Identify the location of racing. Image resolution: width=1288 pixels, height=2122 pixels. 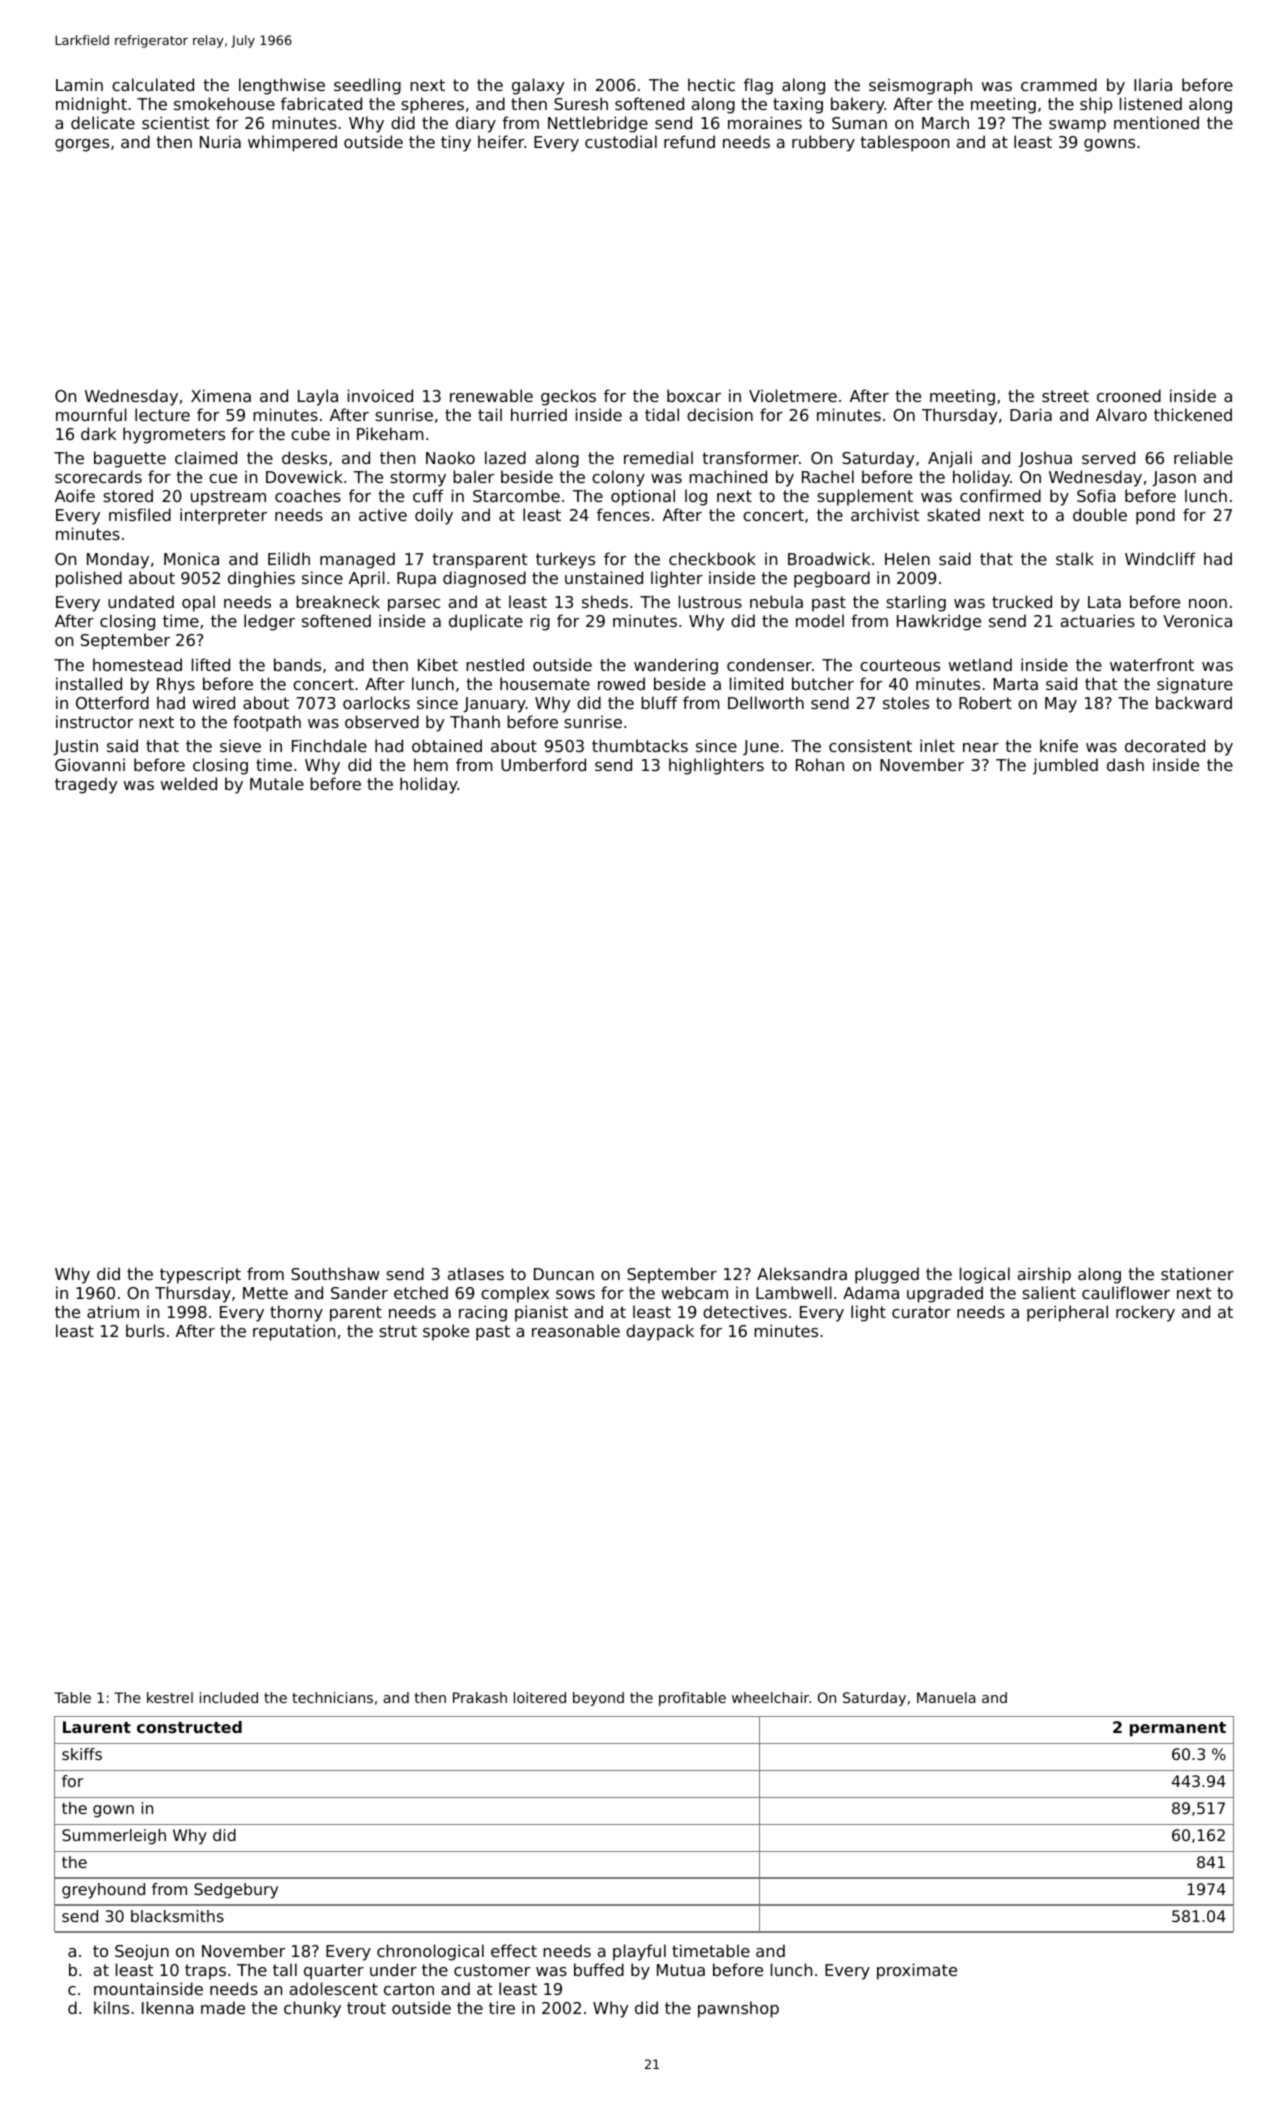
(483, 1313).
